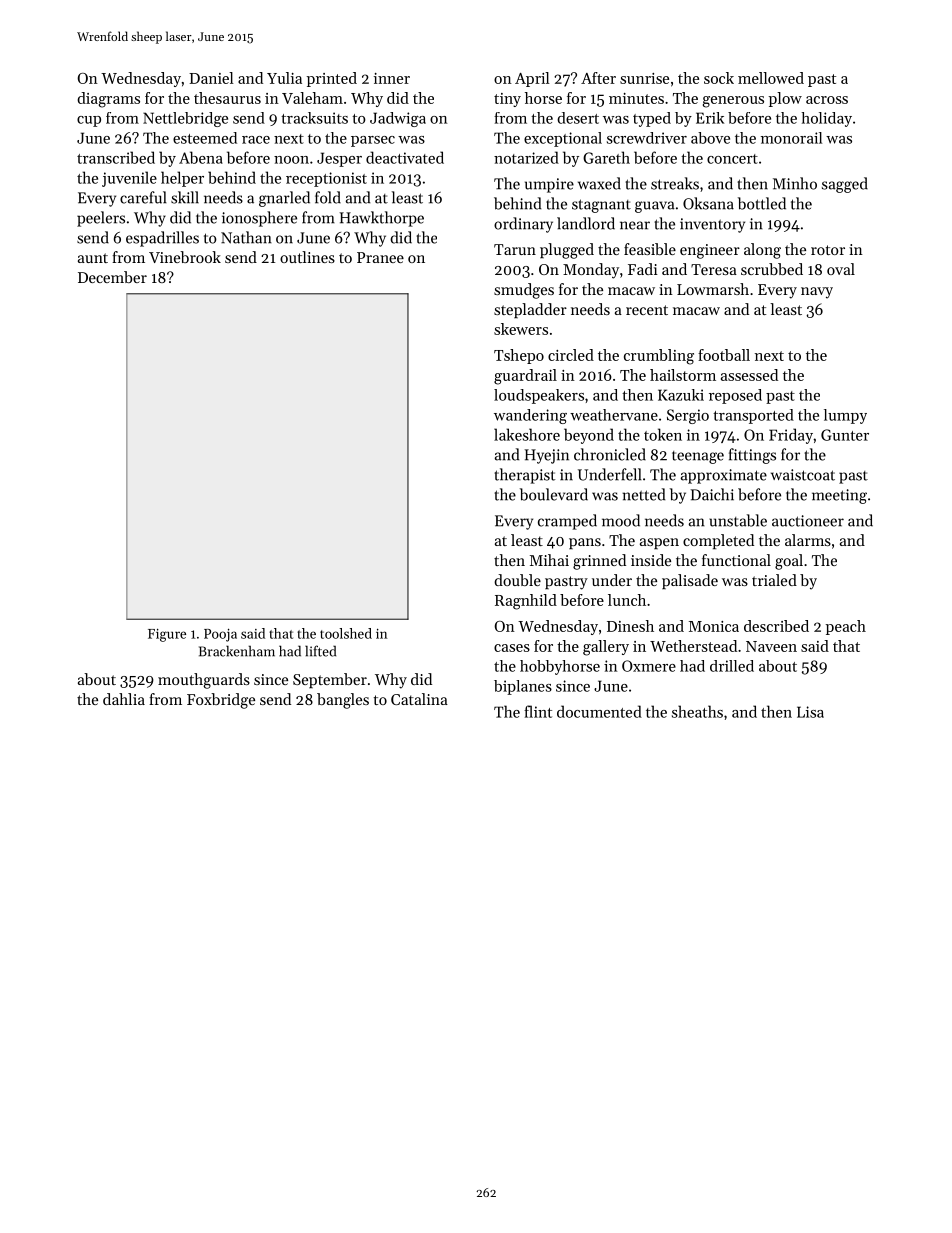 The image size is (952, 1233). Describe the element at coordinates (647, 310) in the document. I see `recent` at that location.
